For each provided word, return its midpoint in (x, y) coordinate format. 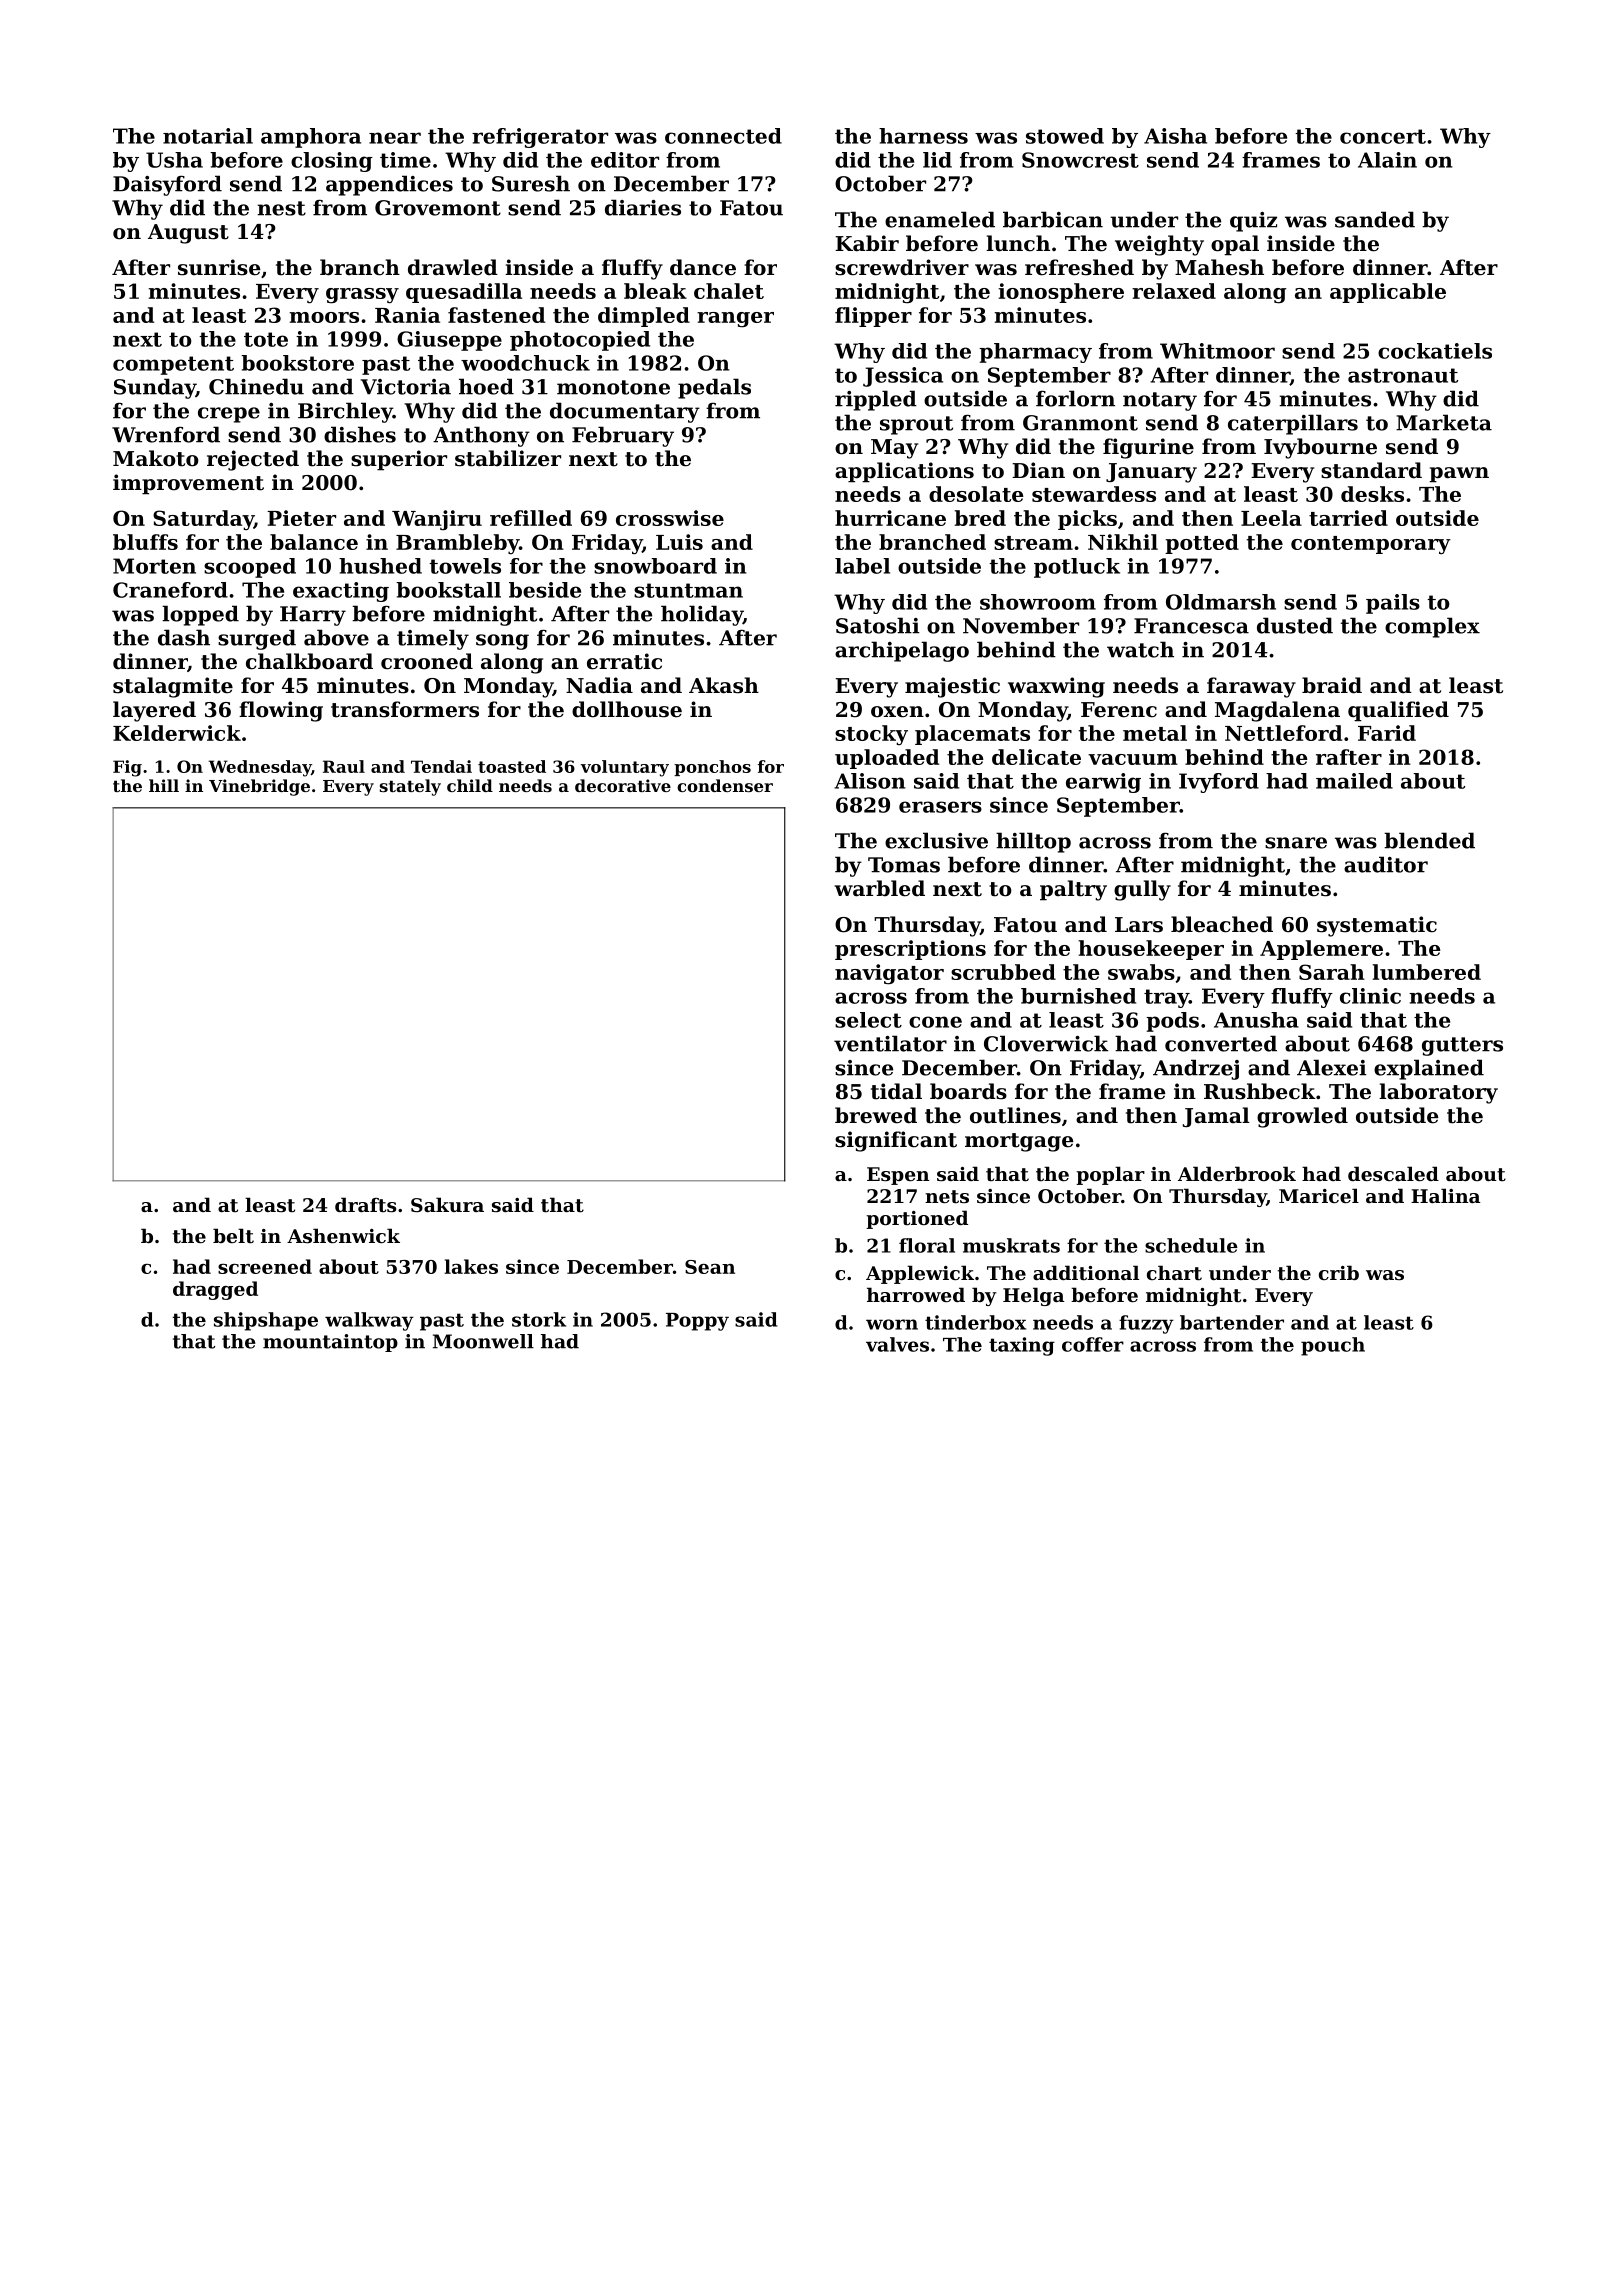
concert (1383, 136)
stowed (1065, 136)
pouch (1333, 1346)
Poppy (697, 1322)
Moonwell (483, 1341)
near (395, 138)
